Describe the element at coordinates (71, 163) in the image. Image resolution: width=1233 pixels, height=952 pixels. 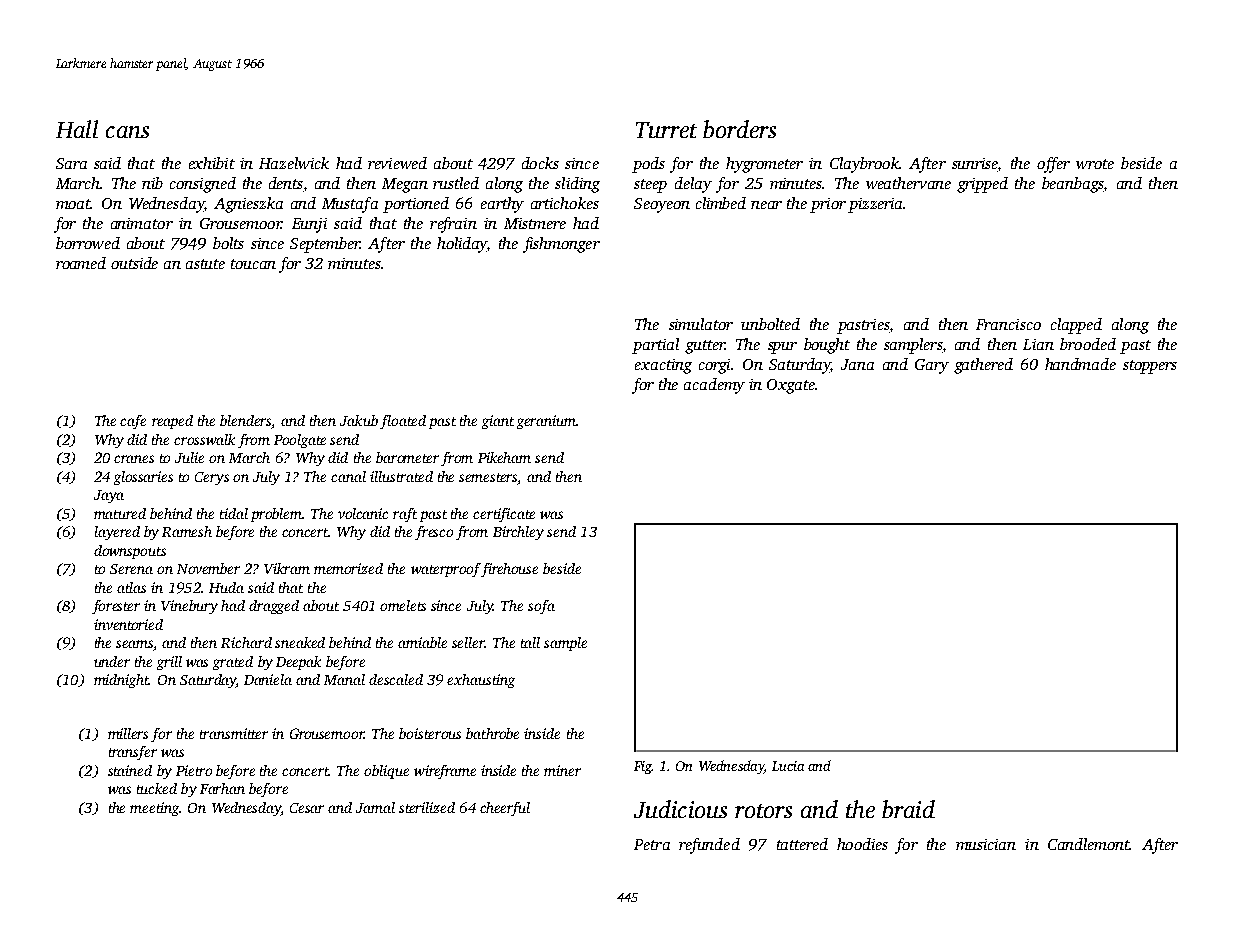
I see `Sara` at that location.
